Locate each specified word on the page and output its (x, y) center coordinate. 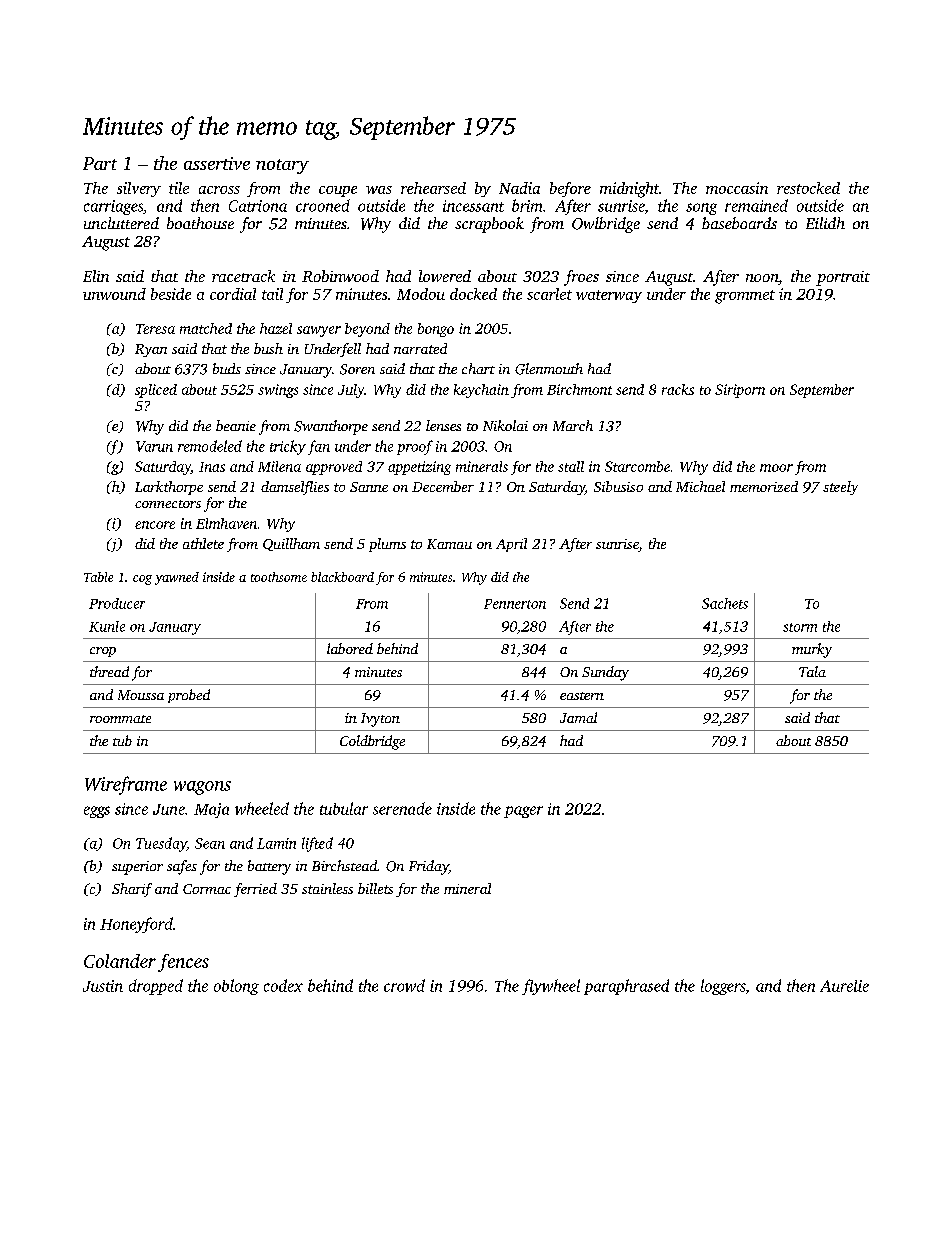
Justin (103, 986)
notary (282, 166)
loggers (723, 987)
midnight (629, 190)
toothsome (279, 577)
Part (100, 163)
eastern (582, 696)
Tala (812, 671)
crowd (404, 985)
